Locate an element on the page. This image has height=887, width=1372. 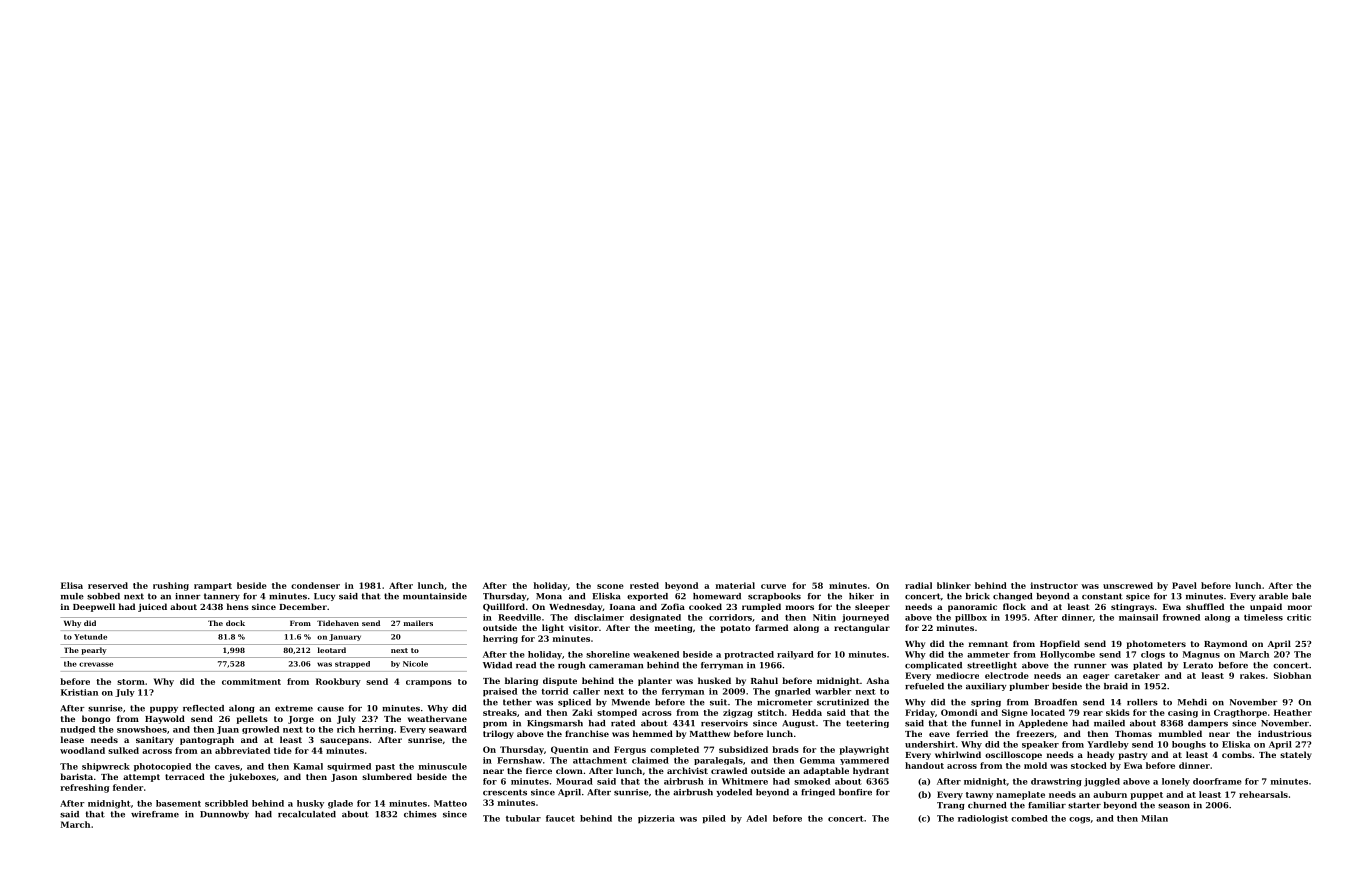
hens is located at coordinates (238, 606).
